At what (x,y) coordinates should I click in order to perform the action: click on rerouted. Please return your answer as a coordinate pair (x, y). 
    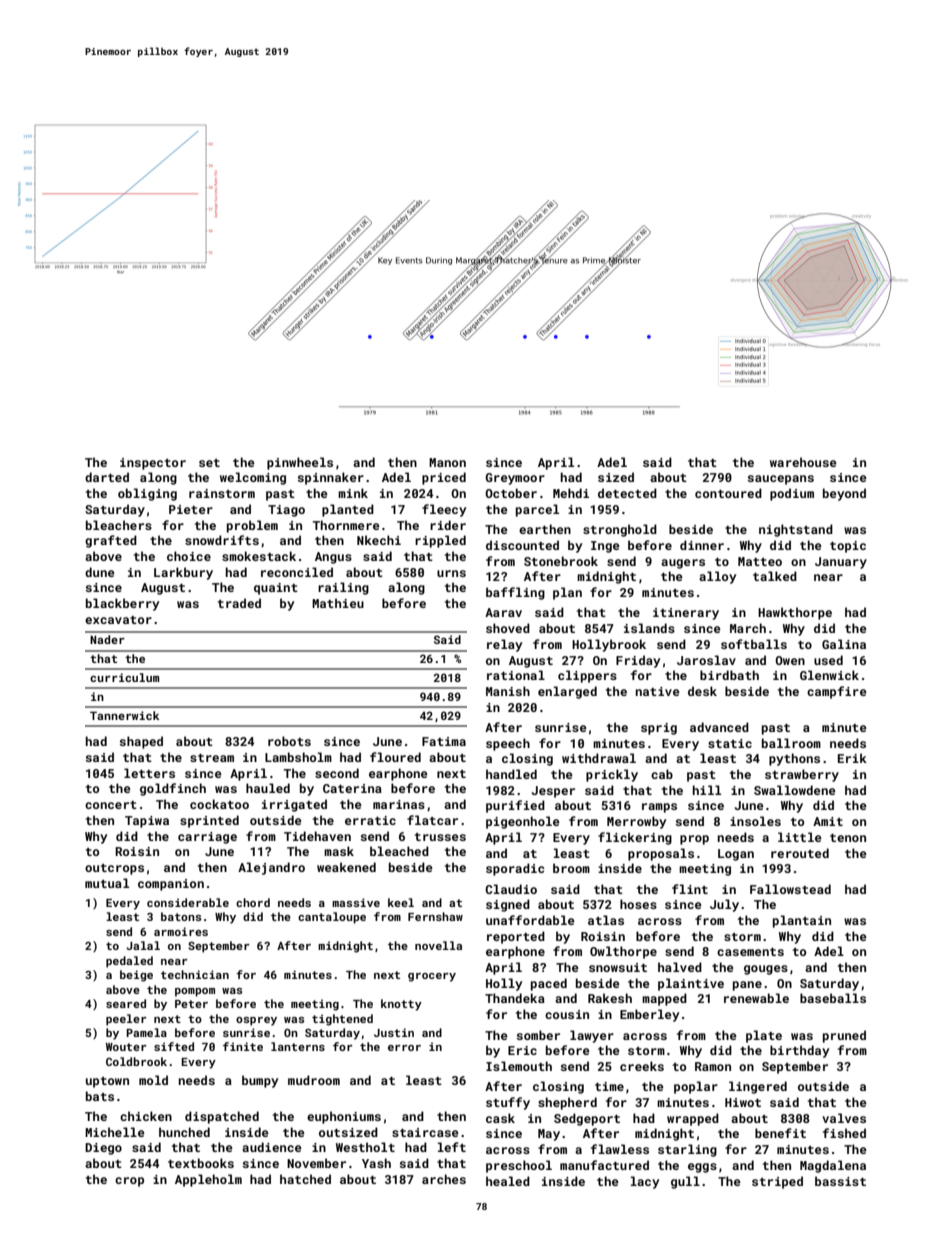
    Looking at the image, I should click on (800, 853).
